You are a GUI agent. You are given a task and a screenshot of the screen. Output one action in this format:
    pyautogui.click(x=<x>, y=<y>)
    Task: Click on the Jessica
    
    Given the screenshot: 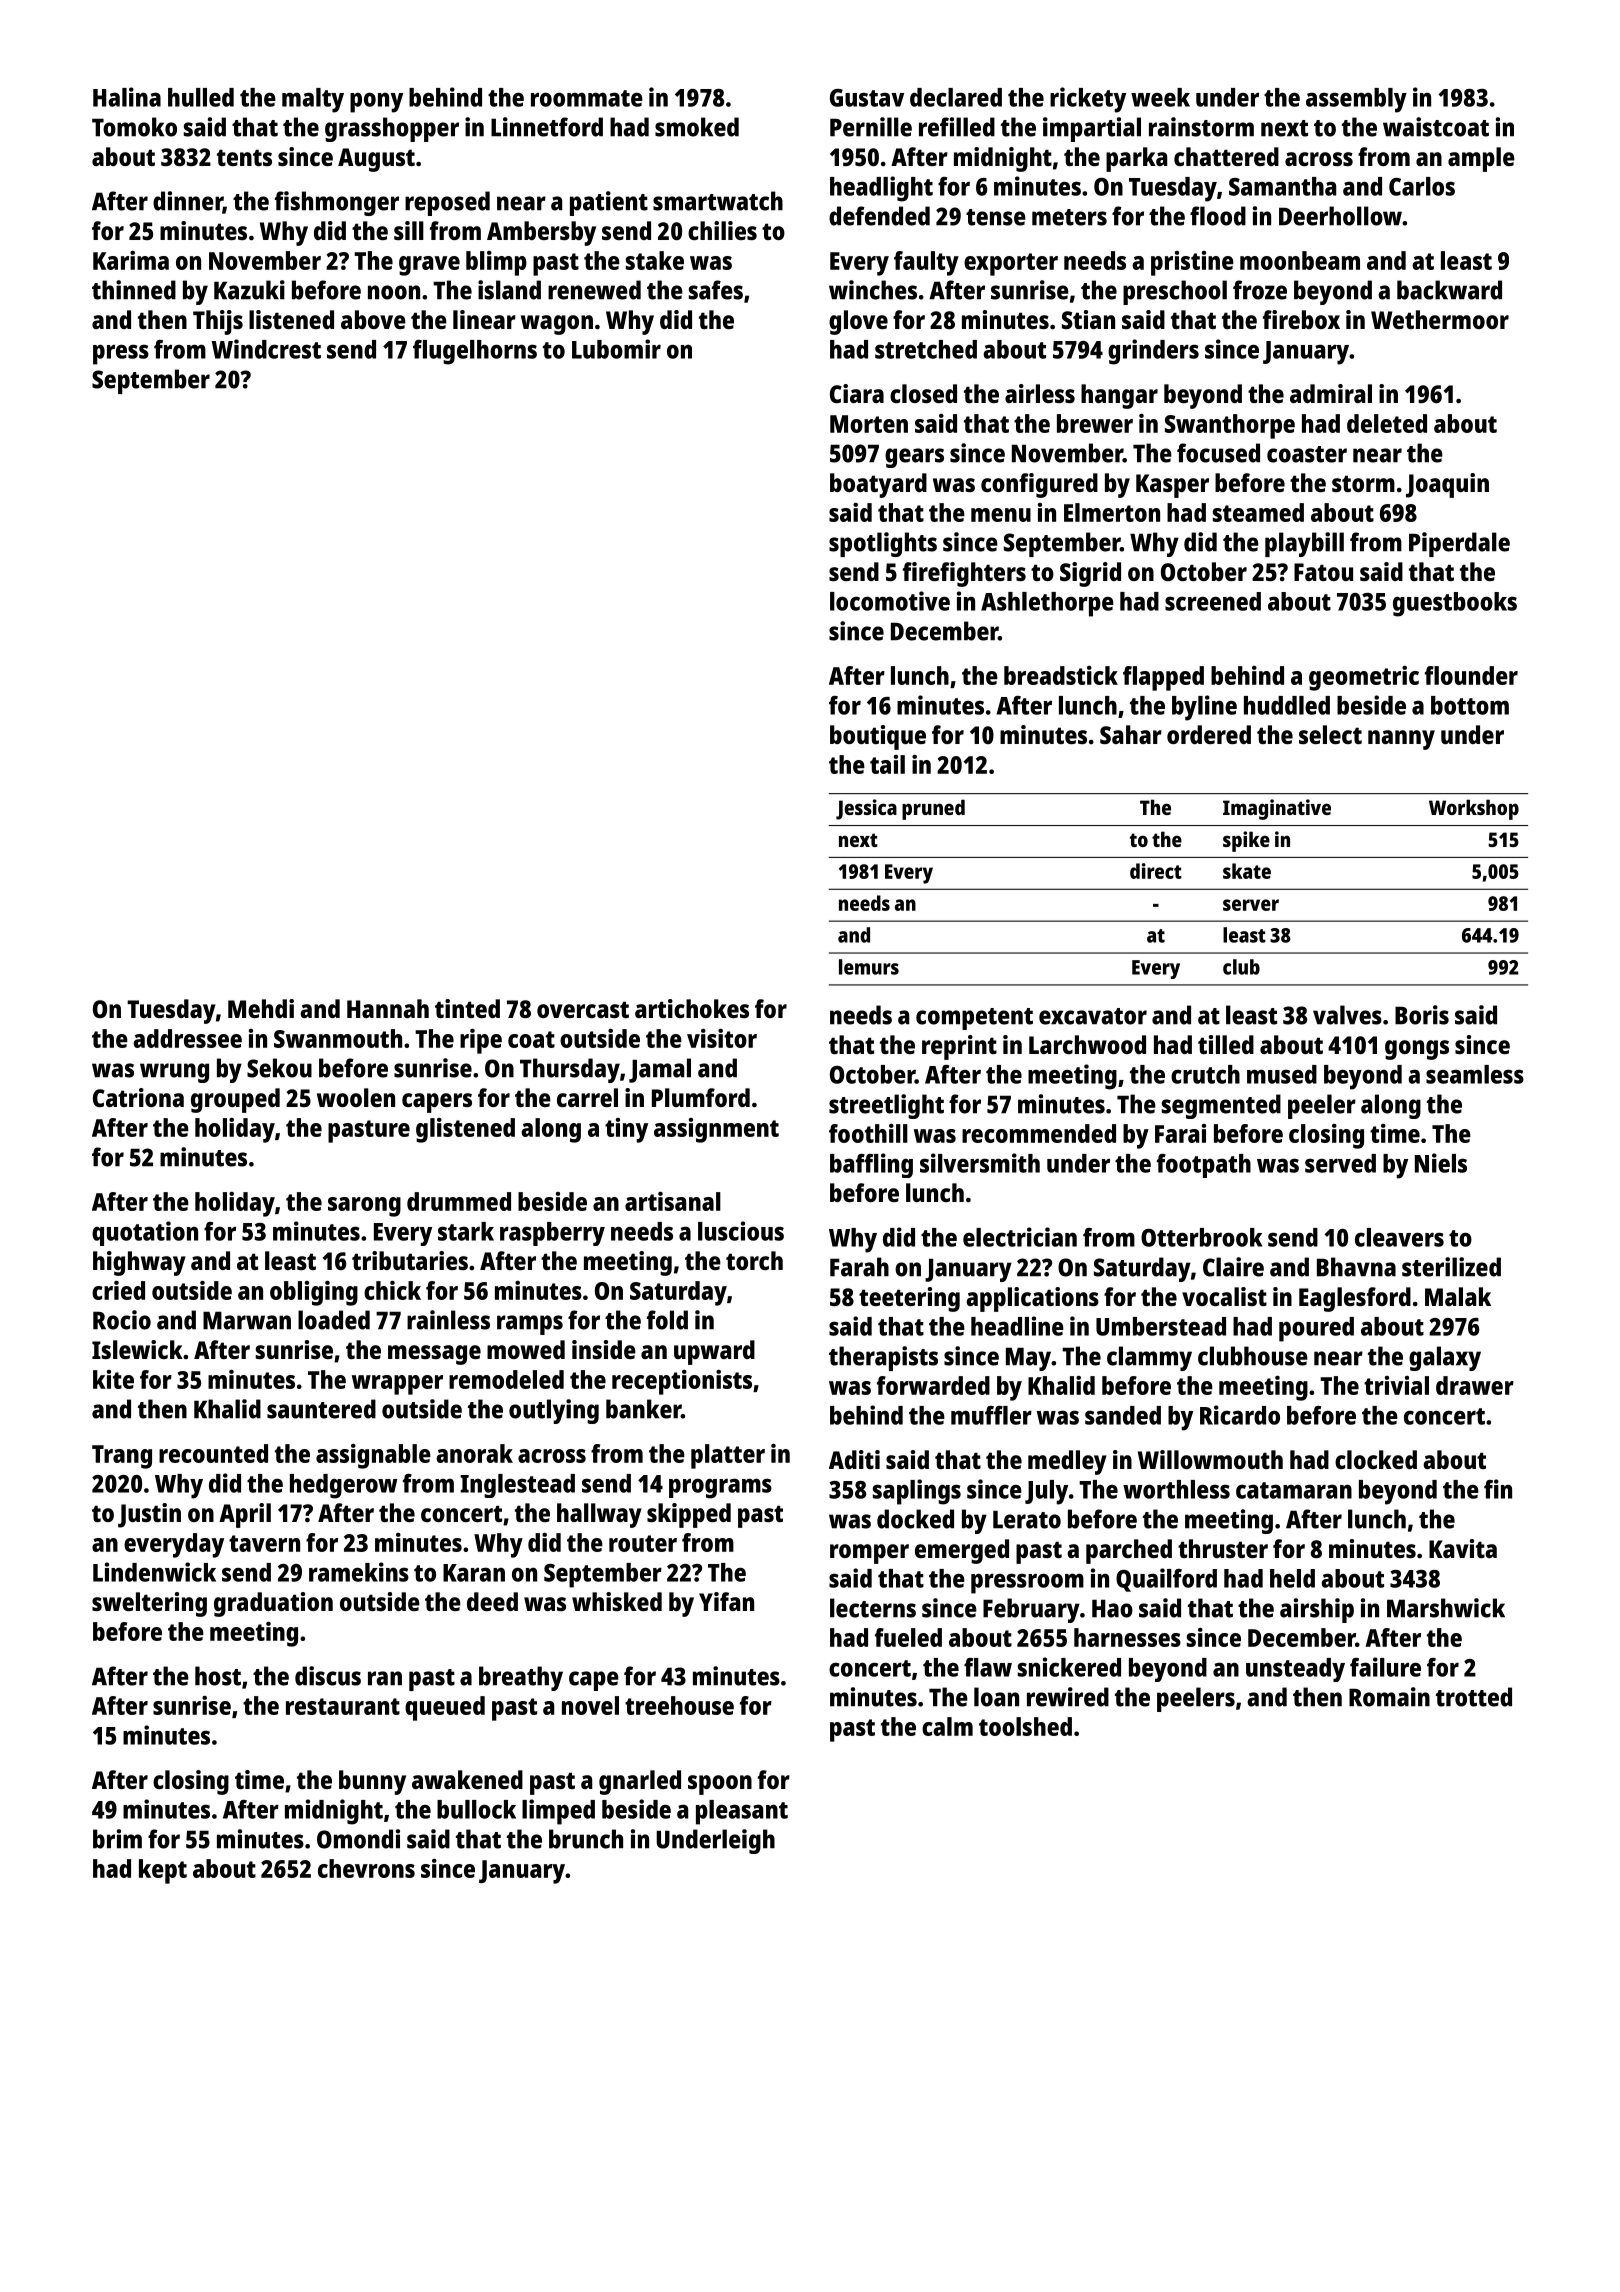 What is the action you would take?
    pyautogui.click(x=866, y=809)
